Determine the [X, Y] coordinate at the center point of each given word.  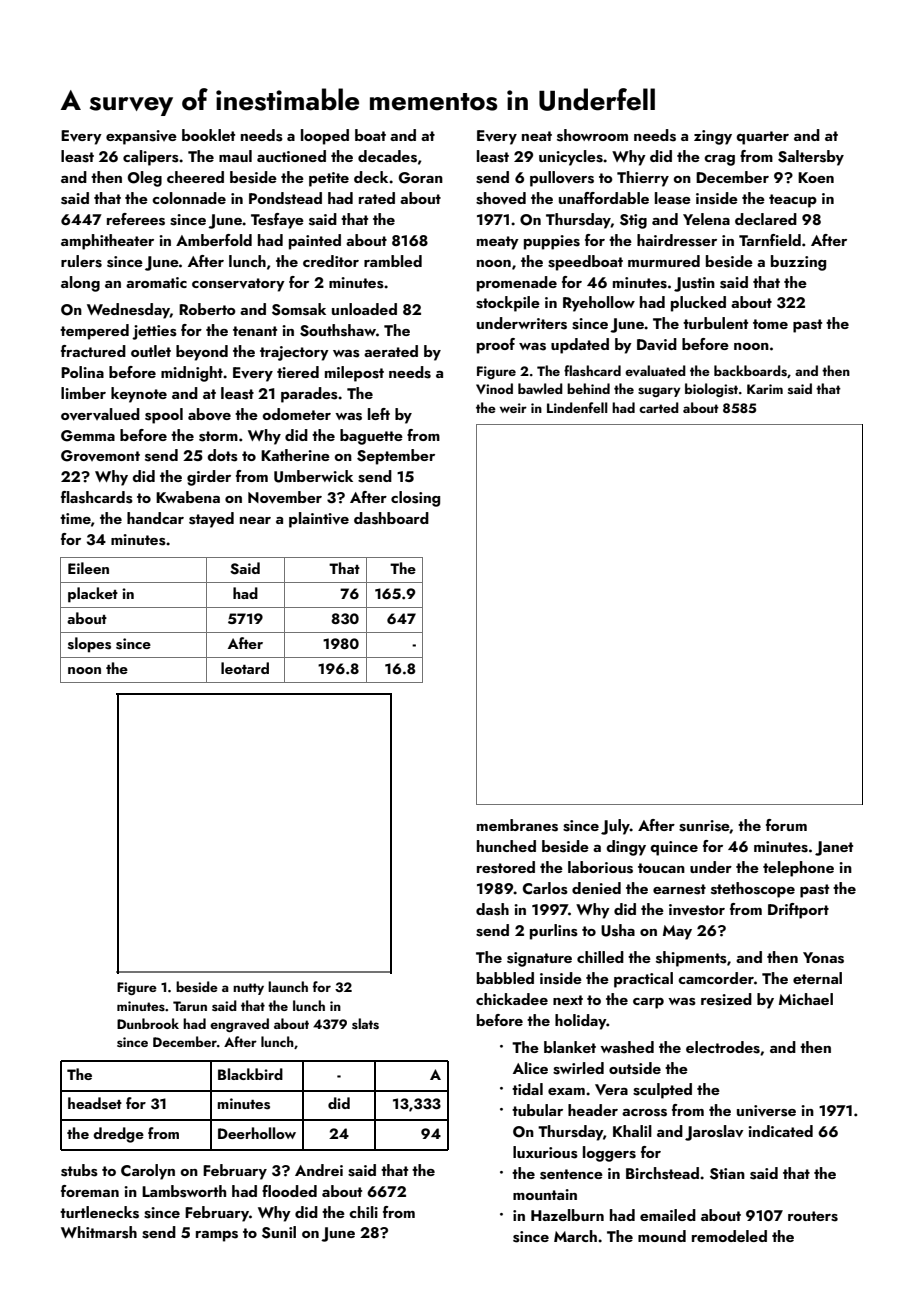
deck [371, 177]
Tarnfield [770, 240]
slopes [89, 645]
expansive [141, 137]
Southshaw [338, 330]
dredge [118, 1135]
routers [813, 1216]
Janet [834, 848]
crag [719, 160]
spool [164, 416]
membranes [517, 825]
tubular [537, 1110]
